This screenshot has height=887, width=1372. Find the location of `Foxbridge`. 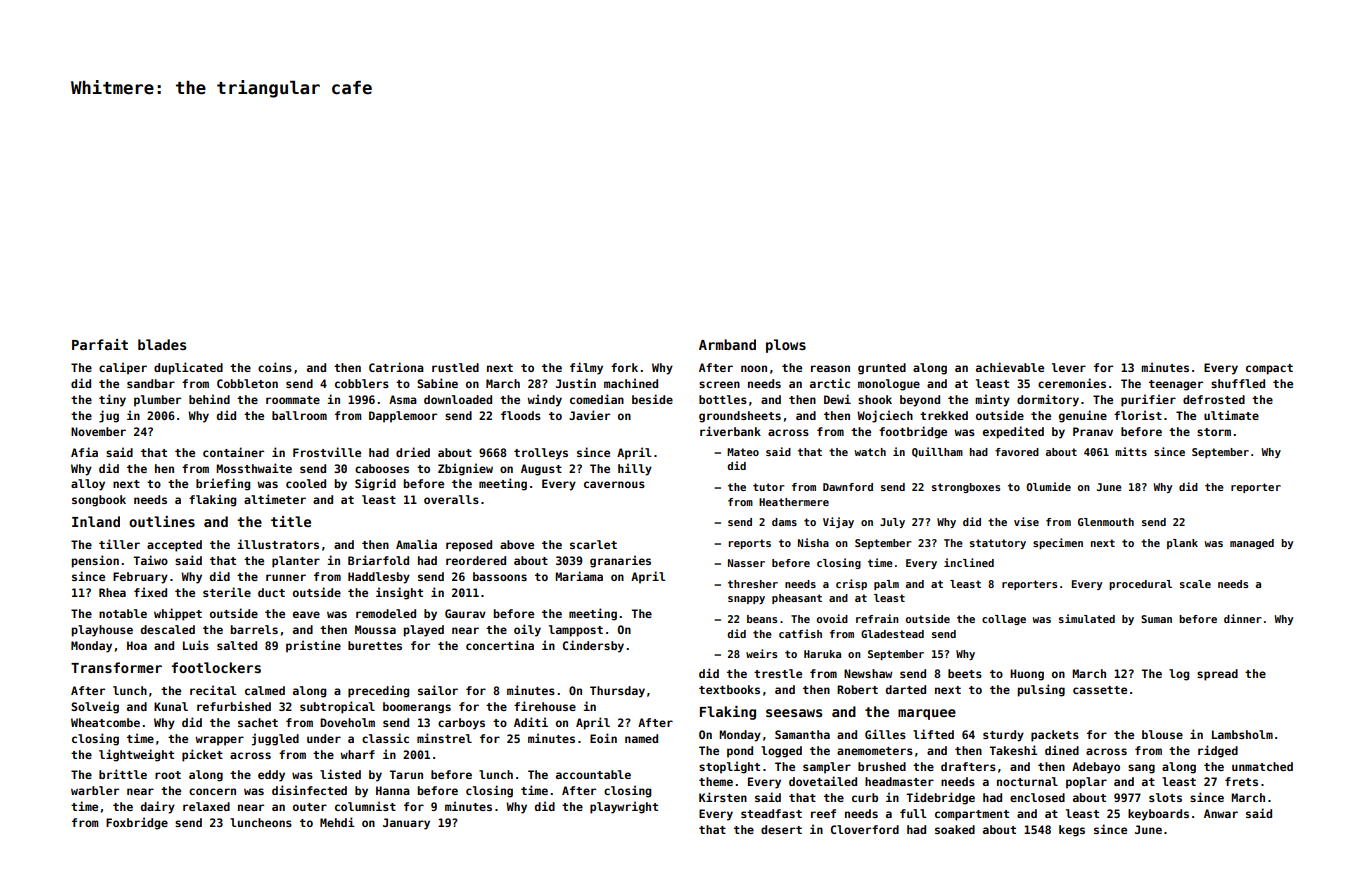

Foxbridge is located at coordinates (137, 823).
